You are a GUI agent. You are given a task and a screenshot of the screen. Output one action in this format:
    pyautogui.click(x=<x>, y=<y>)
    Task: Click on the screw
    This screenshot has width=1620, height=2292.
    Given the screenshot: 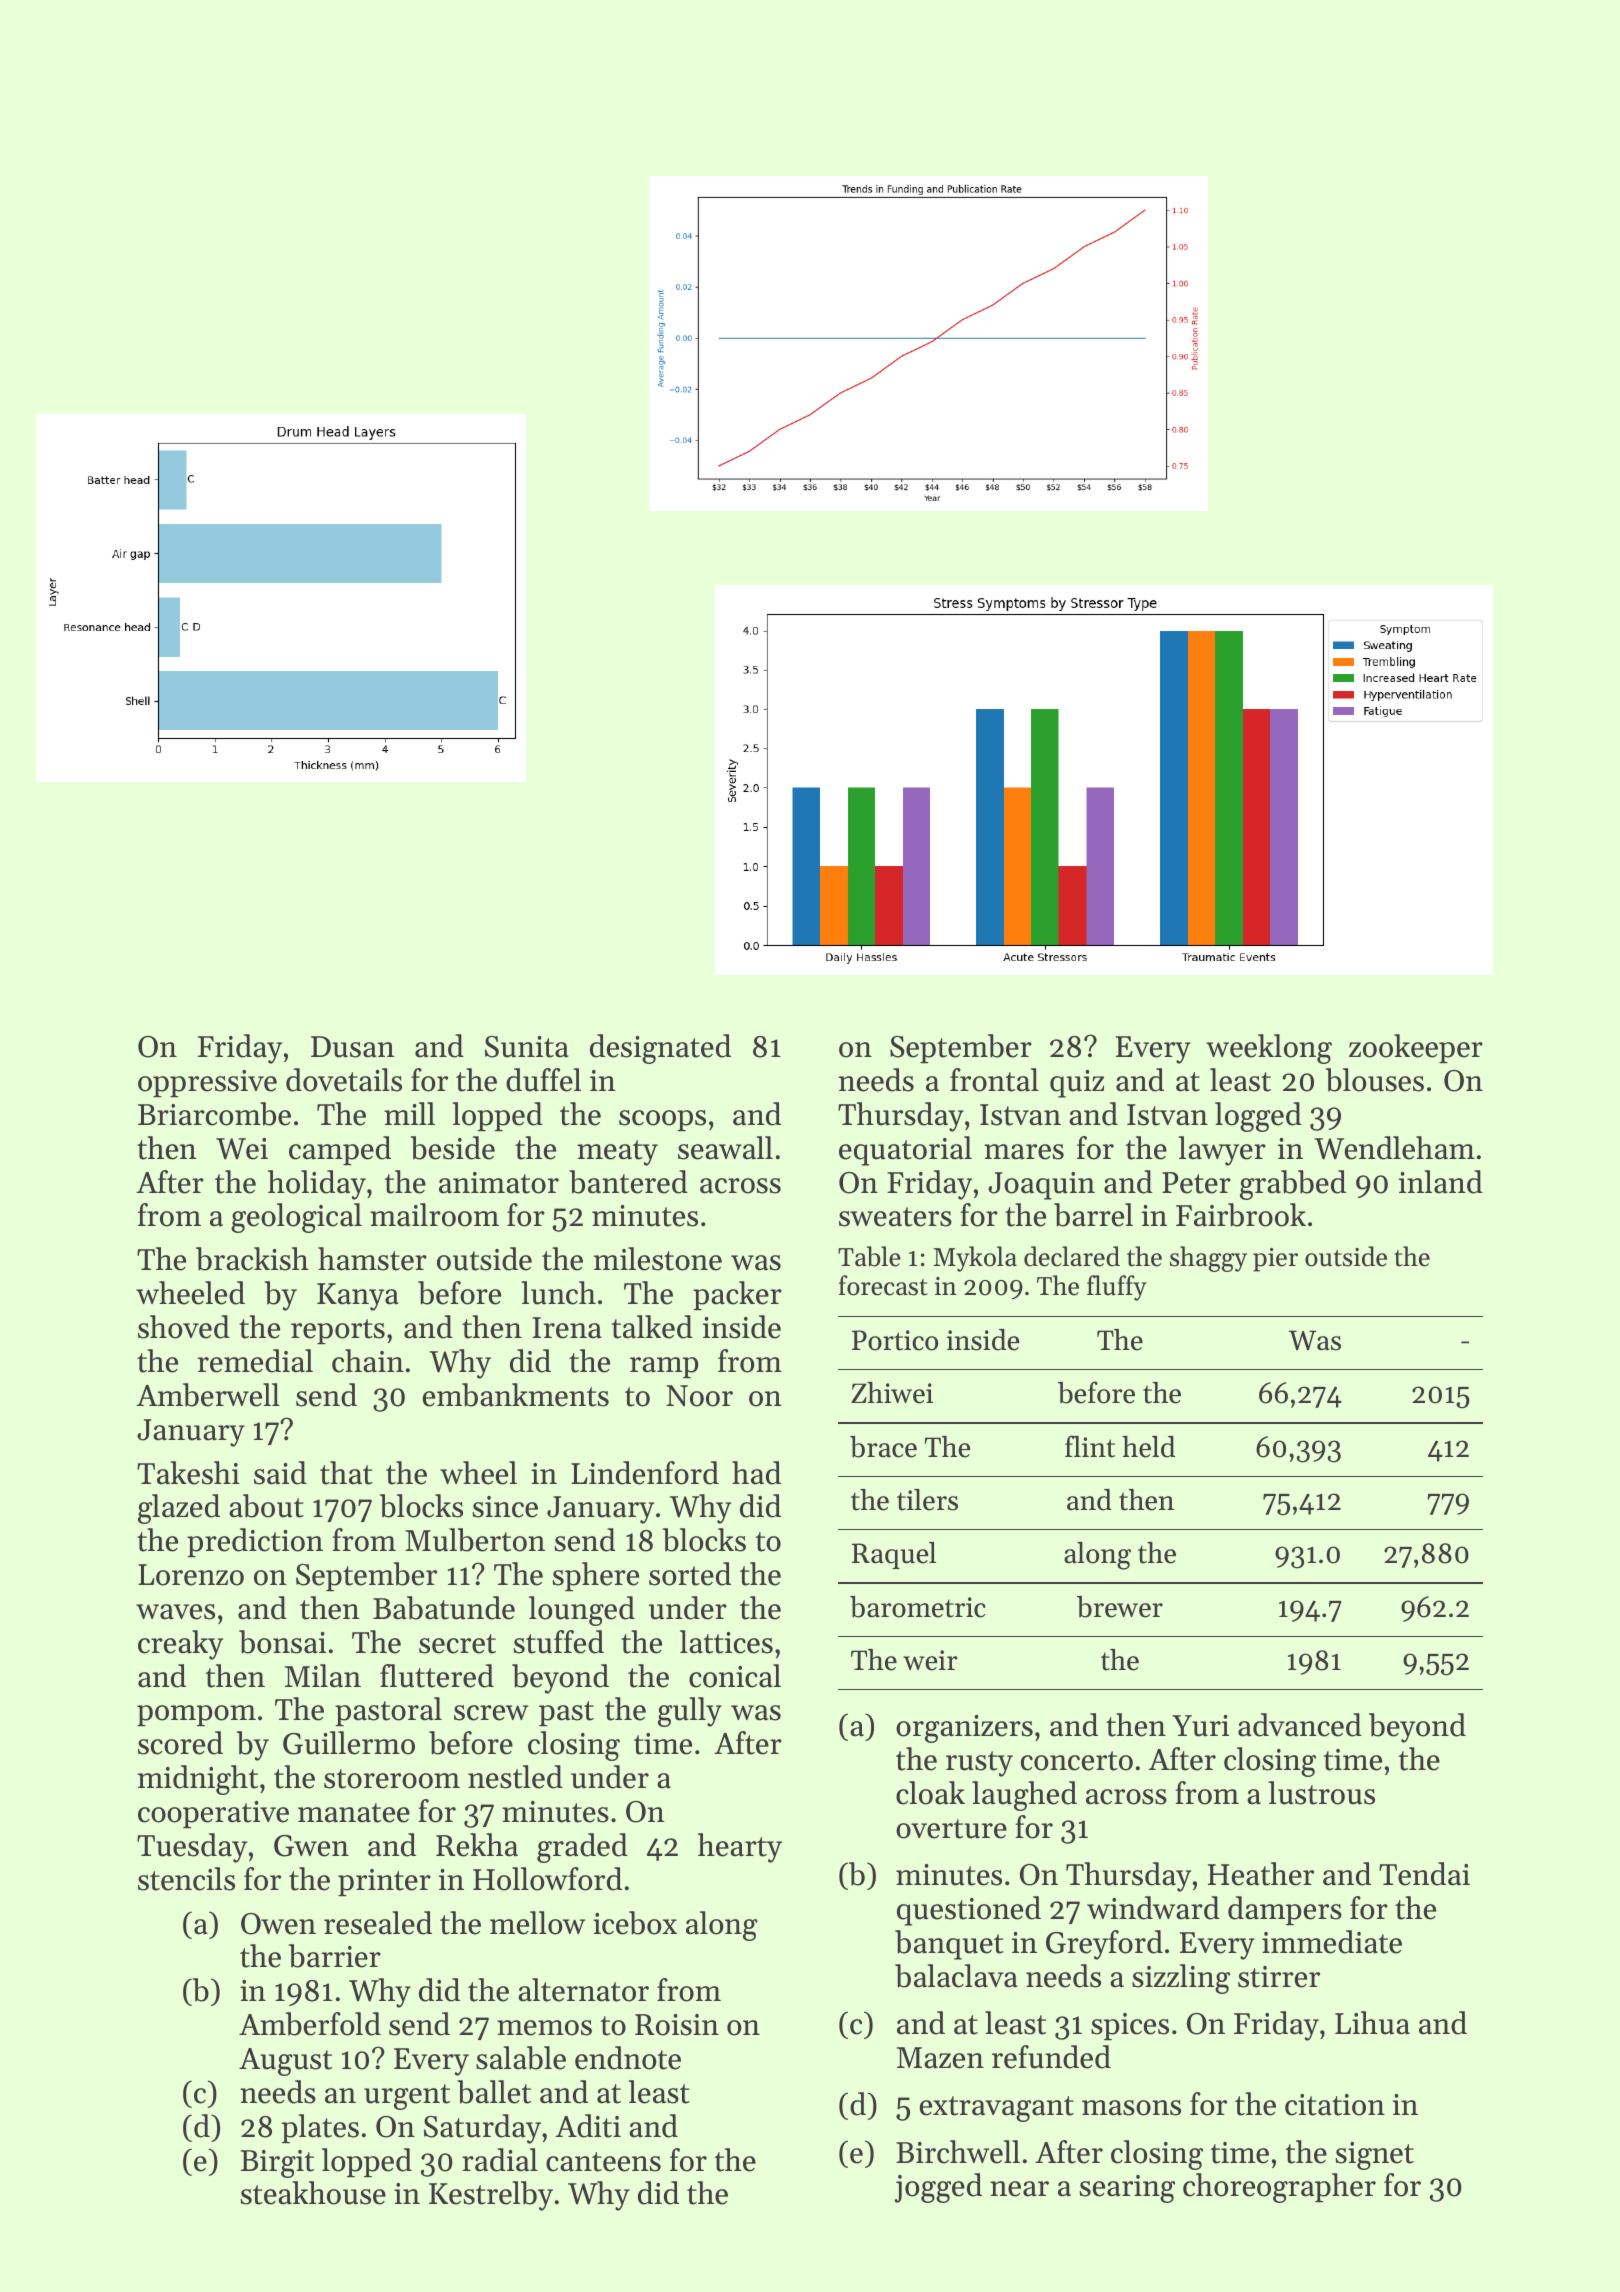 What is the action you would take?
    pyautogui.click(x=491, y=1713)
